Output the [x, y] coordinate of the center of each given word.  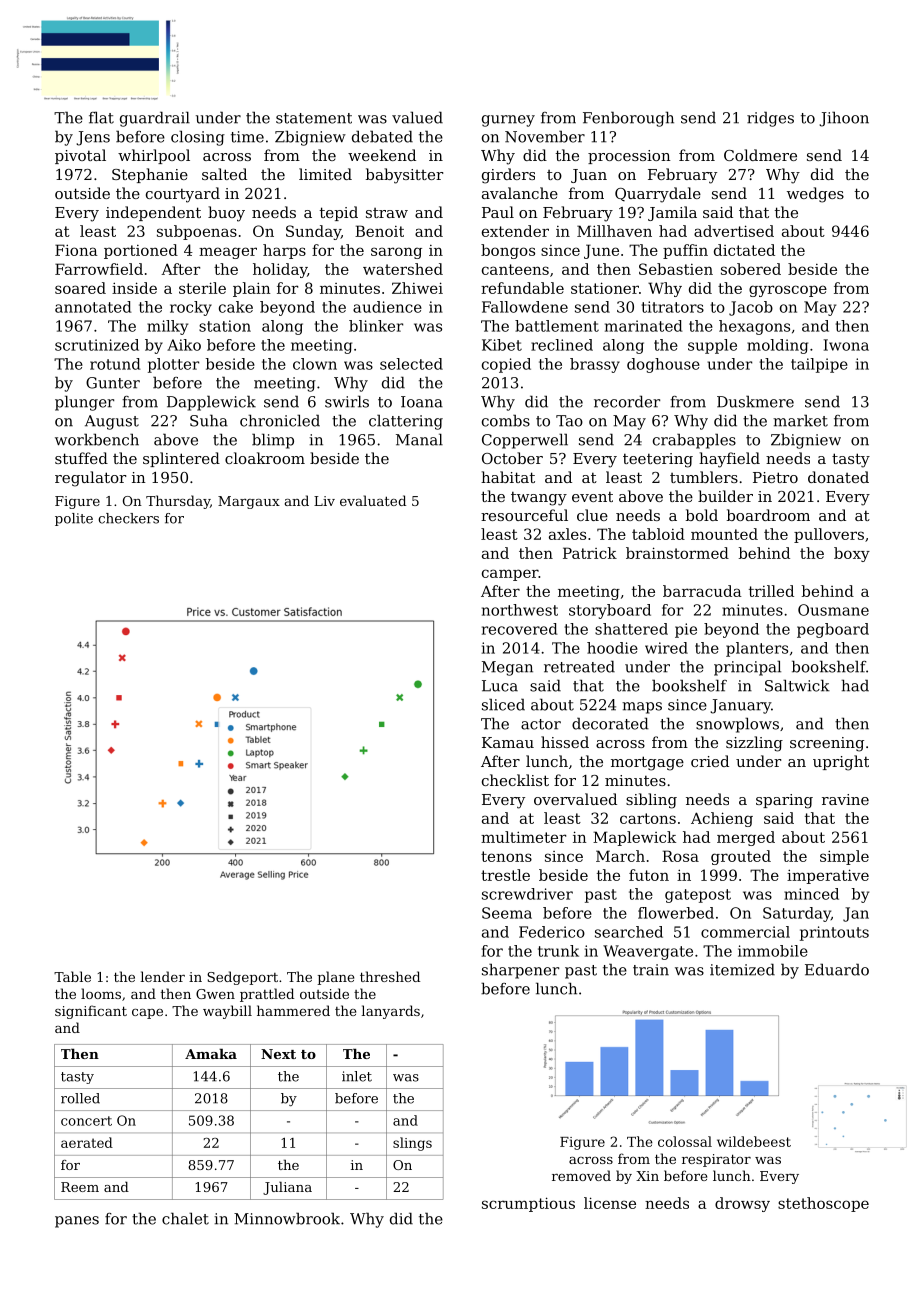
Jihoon [844, 119]
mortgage [647, 763]
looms [101, 993]
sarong [396, 253]
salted [224, 174]
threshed [390, 976]
